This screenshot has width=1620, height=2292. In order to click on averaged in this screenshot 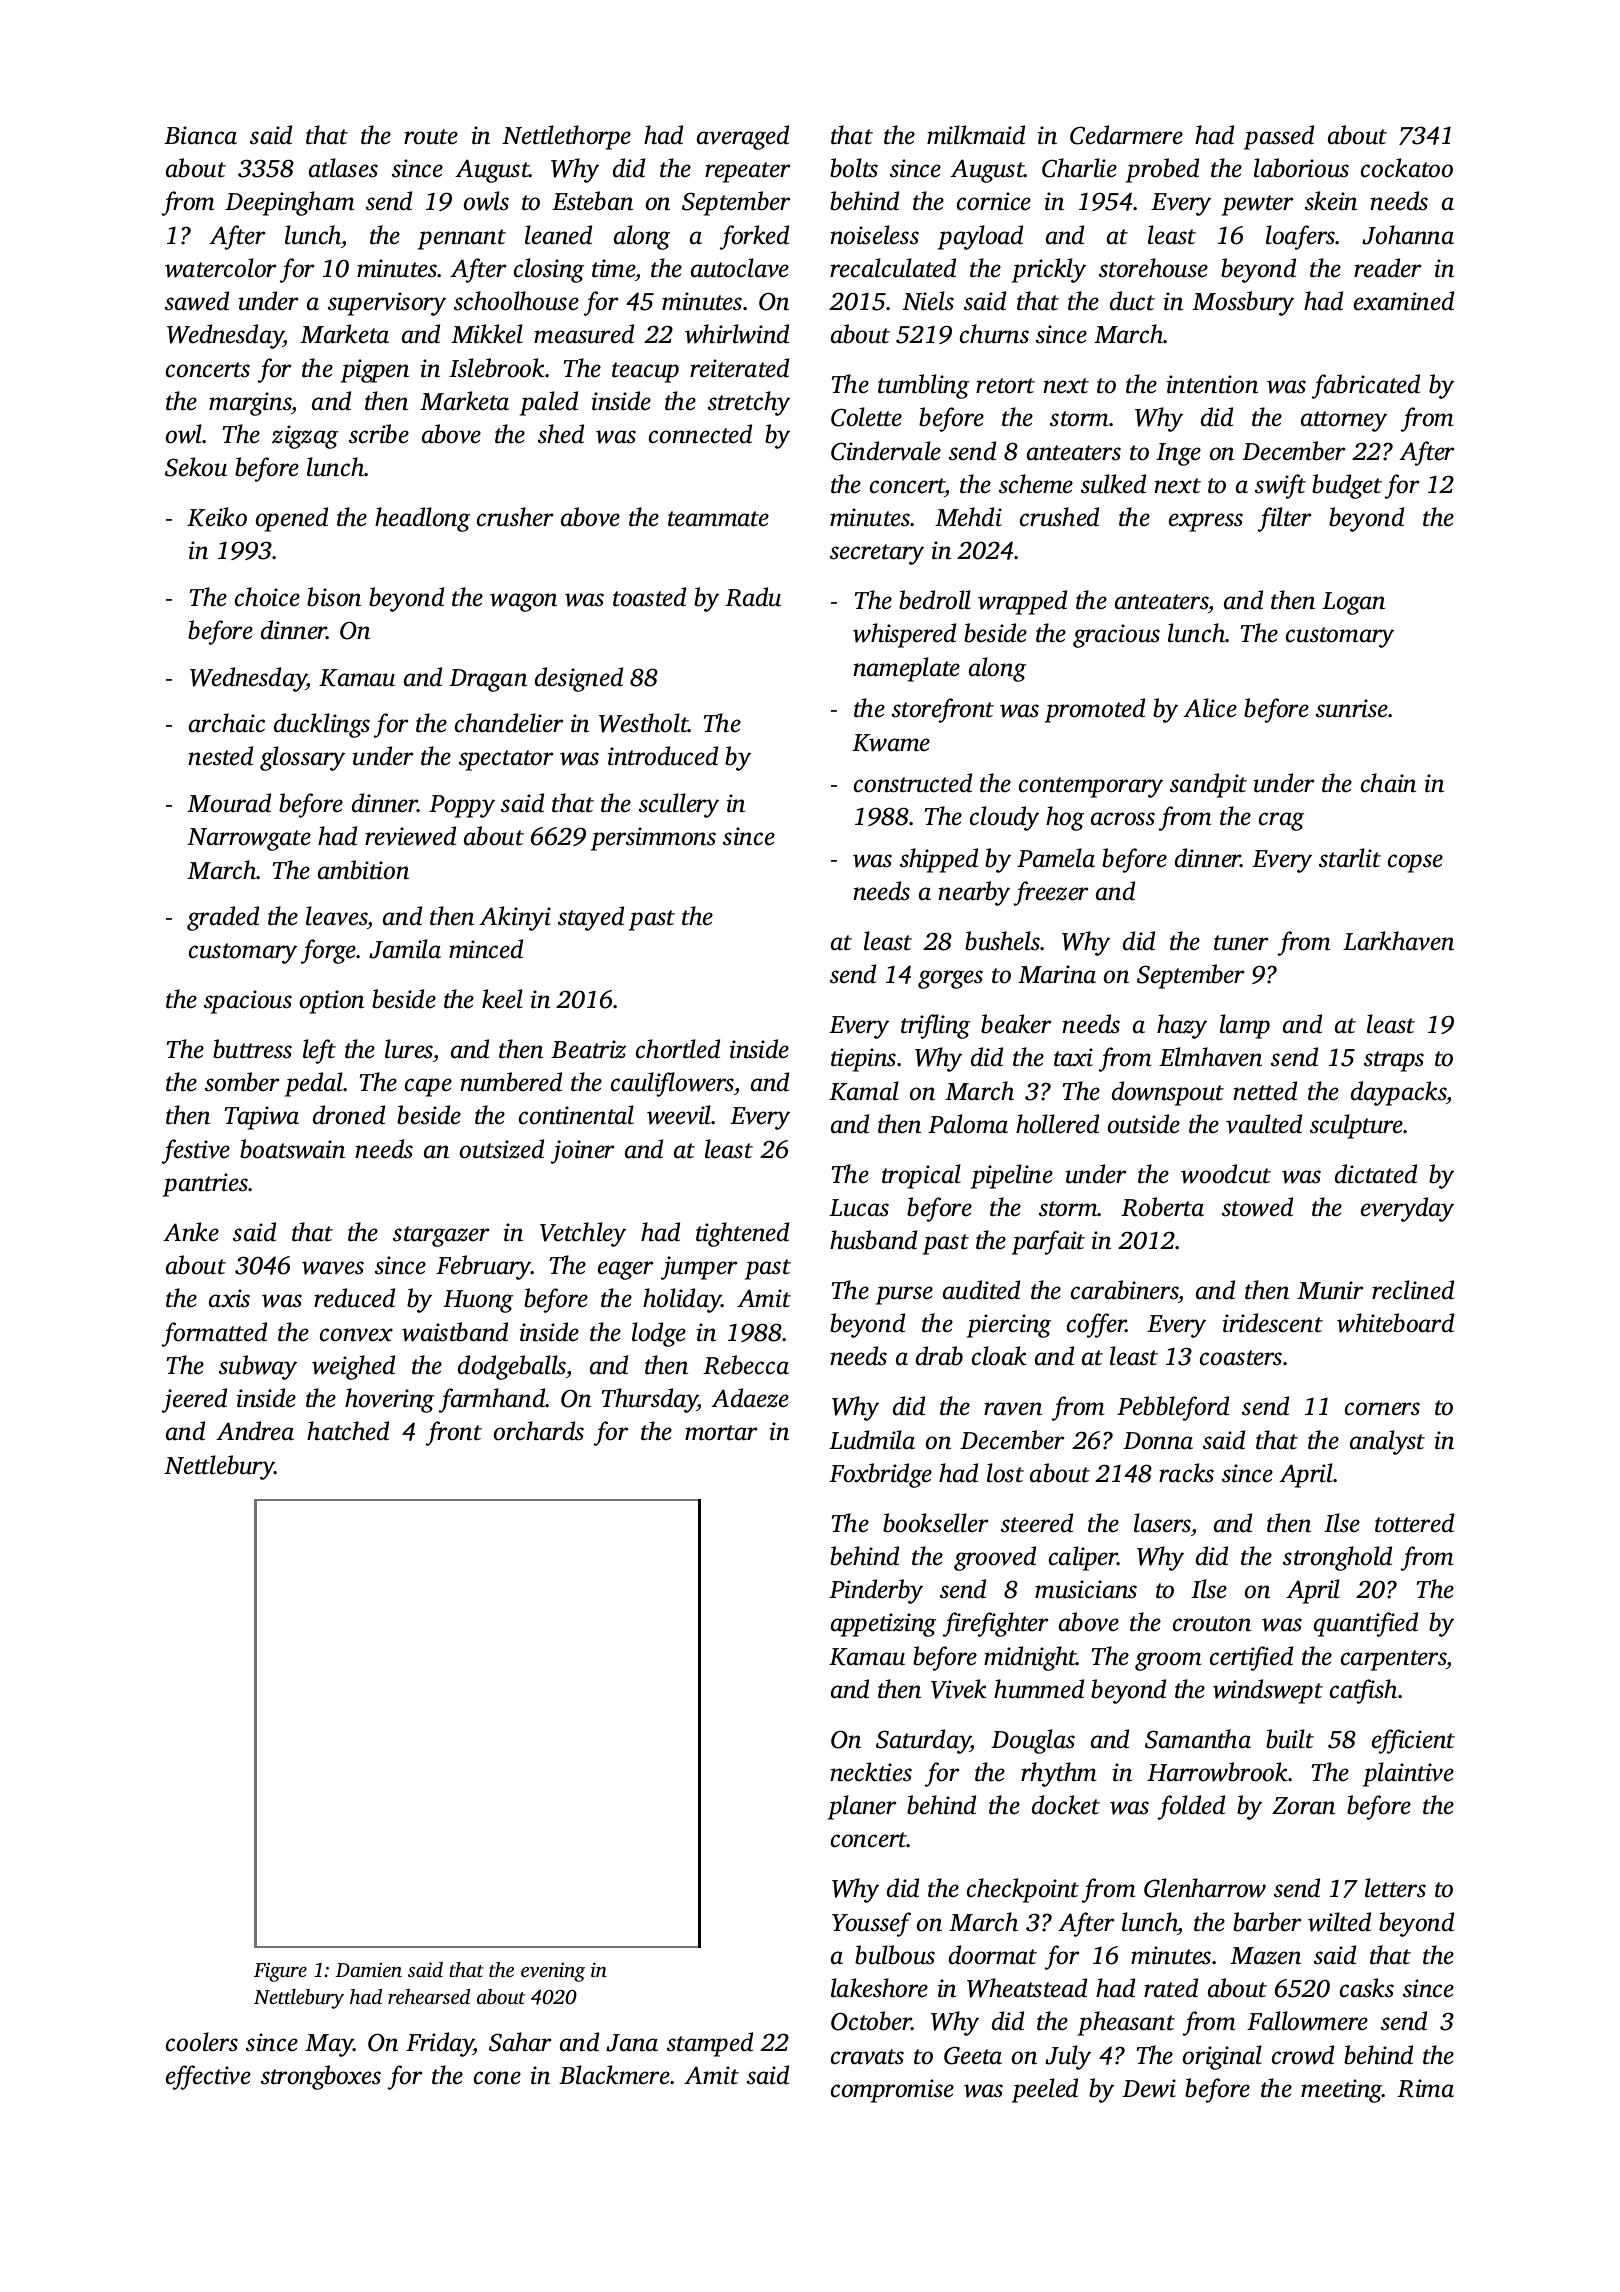, I will do `click(743, 137)`.
